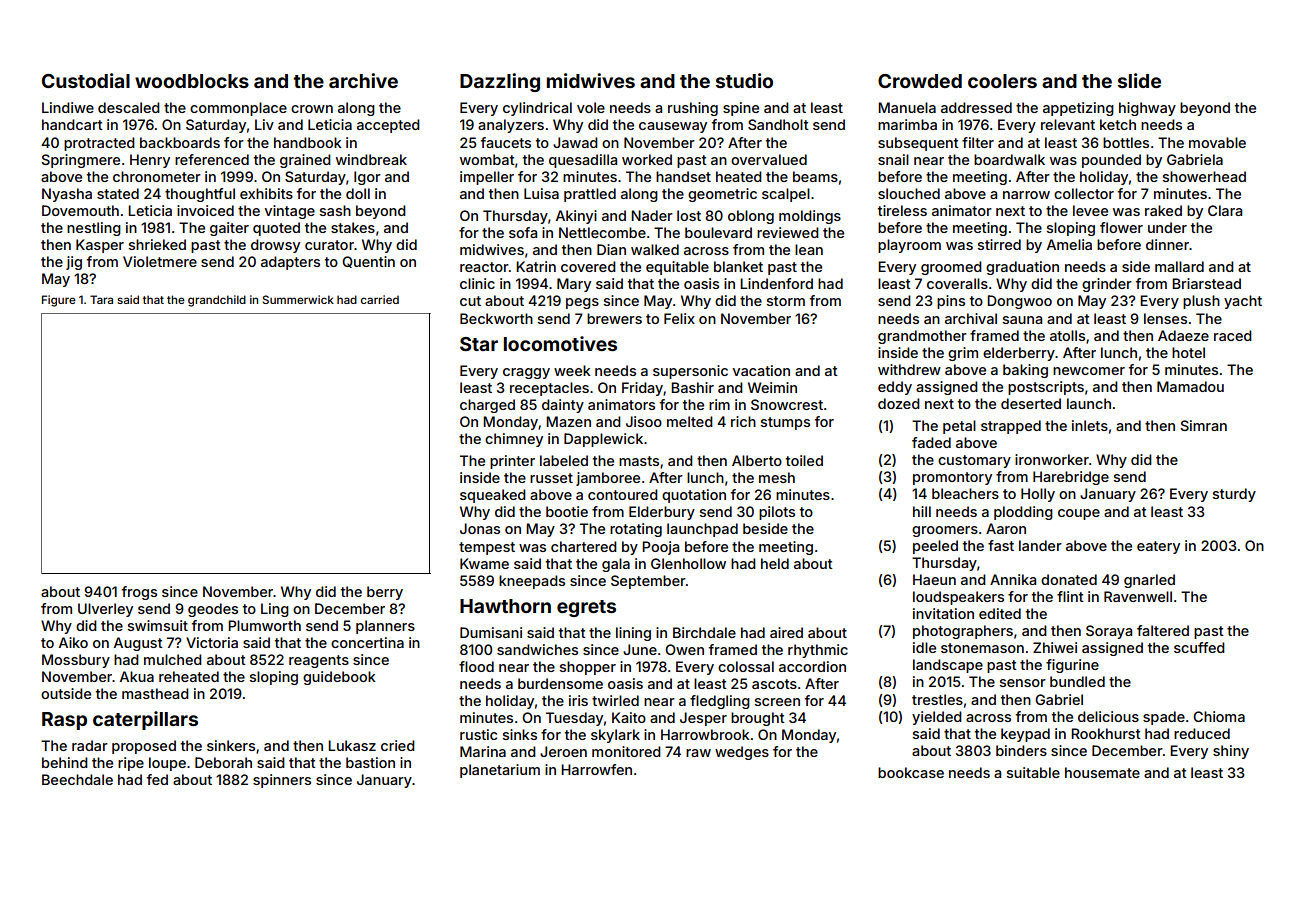 This page has height=924, width=1308. Describe the element at coordinates (496, 318) in the page. I see `Beckworth` at that location.
